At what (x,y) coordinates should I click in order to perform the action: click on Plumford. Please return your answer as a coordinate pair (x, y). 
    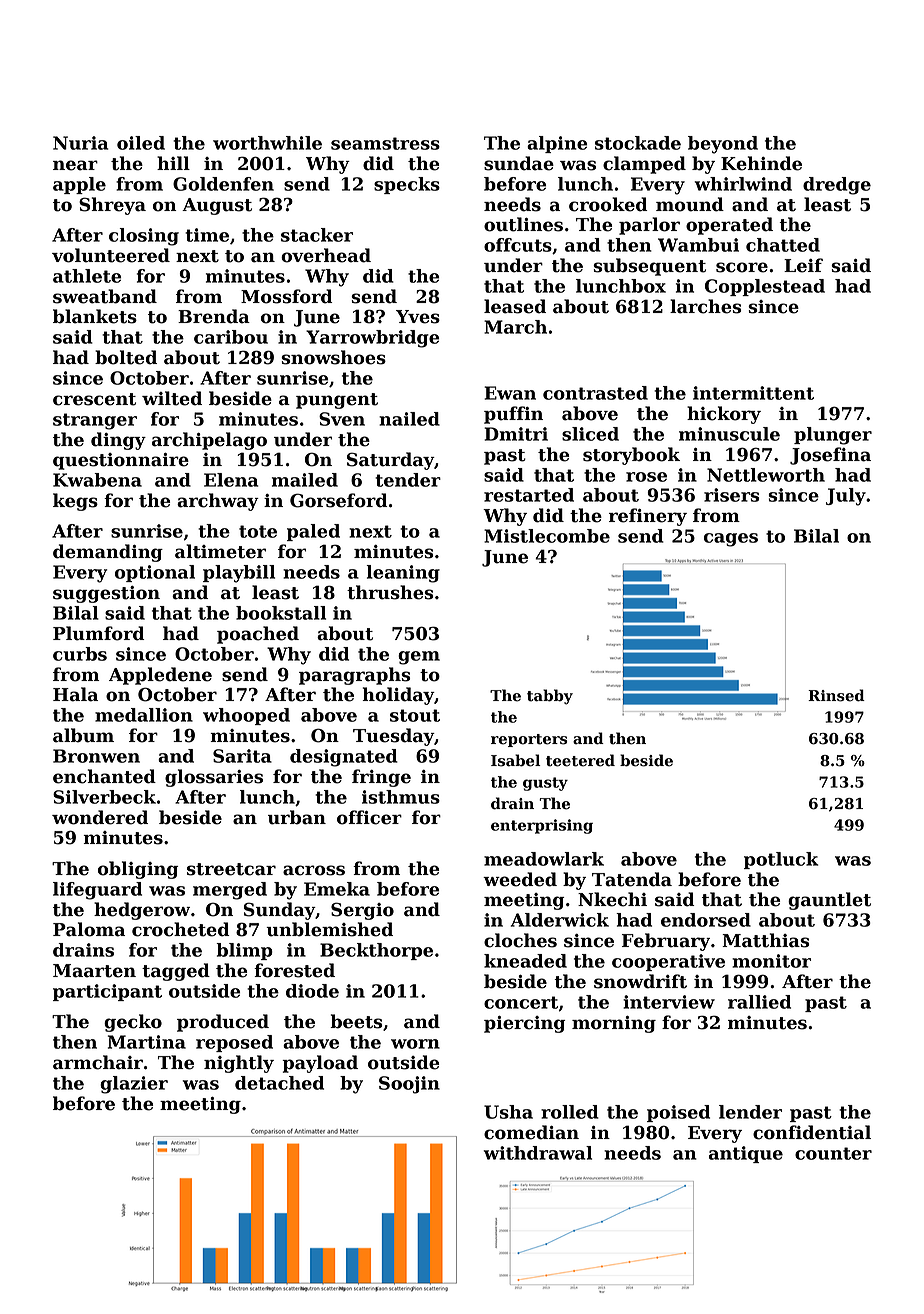
    Looking at the image, I should click on (98, 633).
